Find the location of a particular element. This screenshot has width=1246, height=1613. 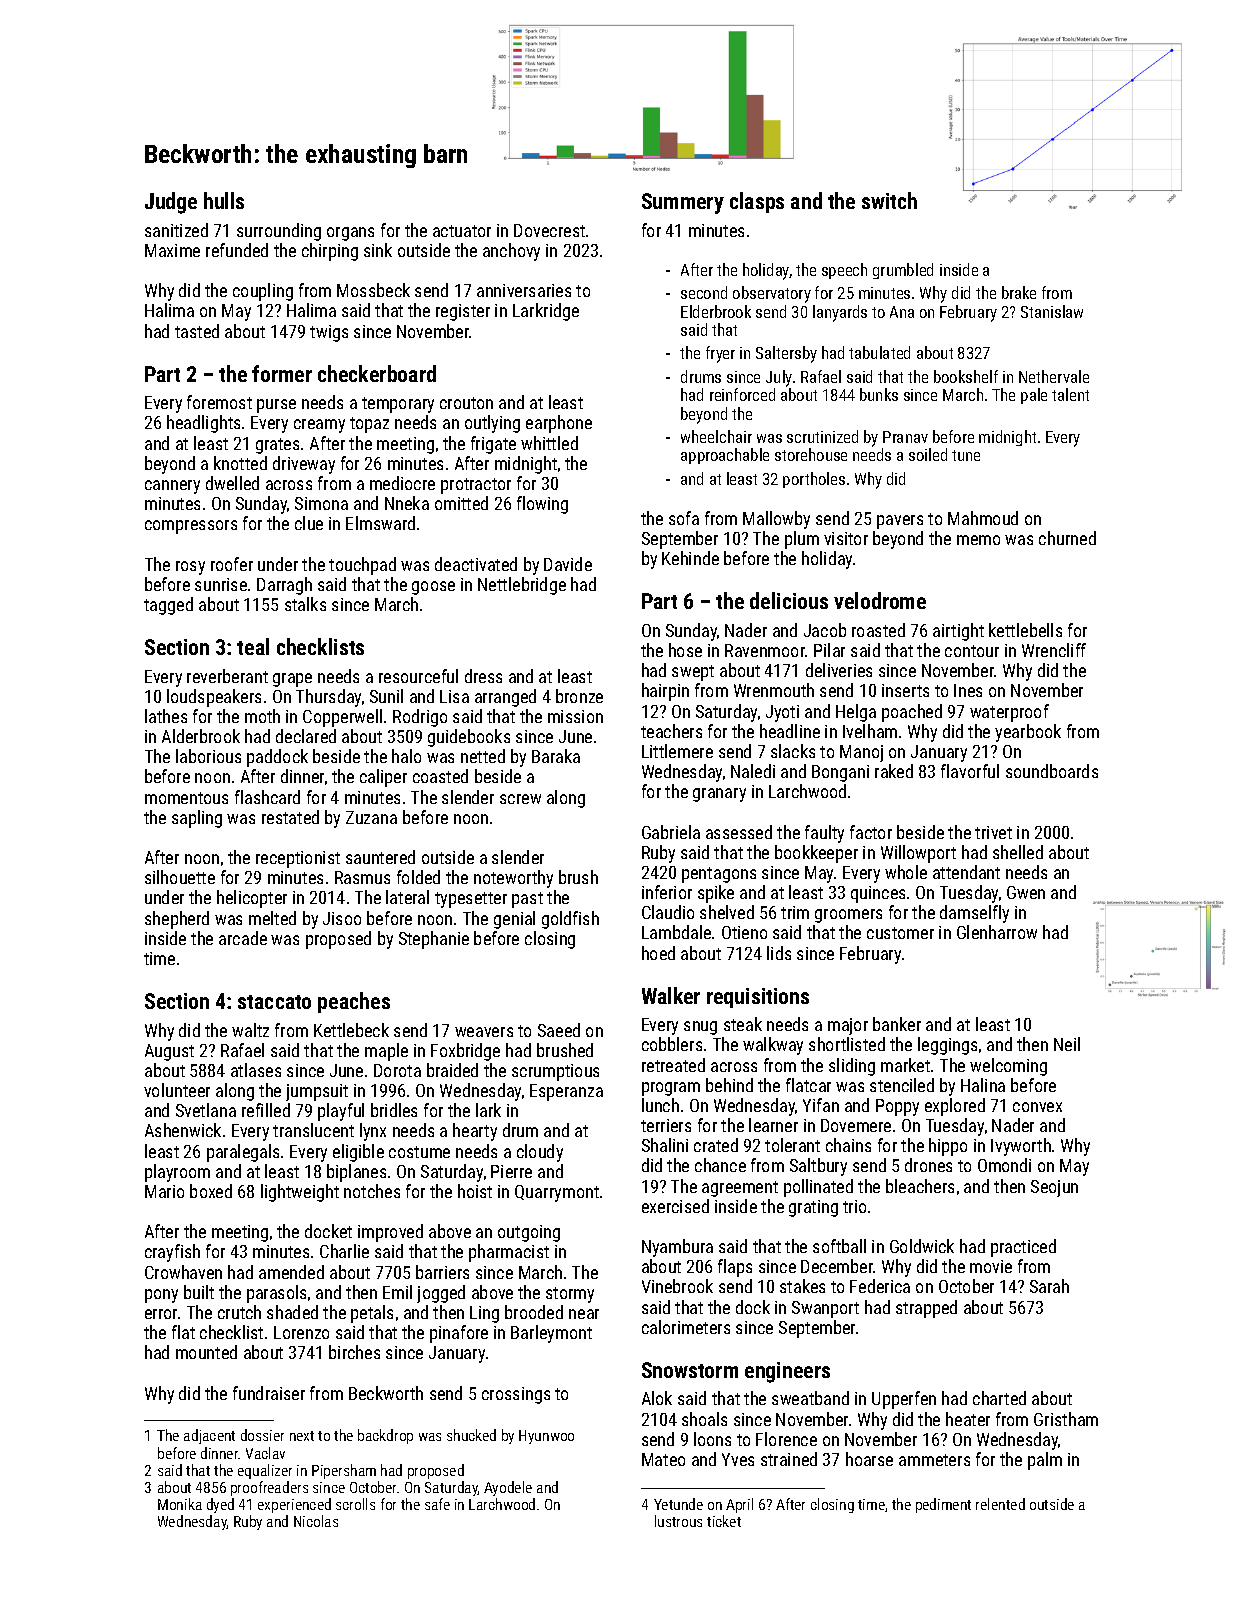

pediment is located at coordinates (943, 1505).
